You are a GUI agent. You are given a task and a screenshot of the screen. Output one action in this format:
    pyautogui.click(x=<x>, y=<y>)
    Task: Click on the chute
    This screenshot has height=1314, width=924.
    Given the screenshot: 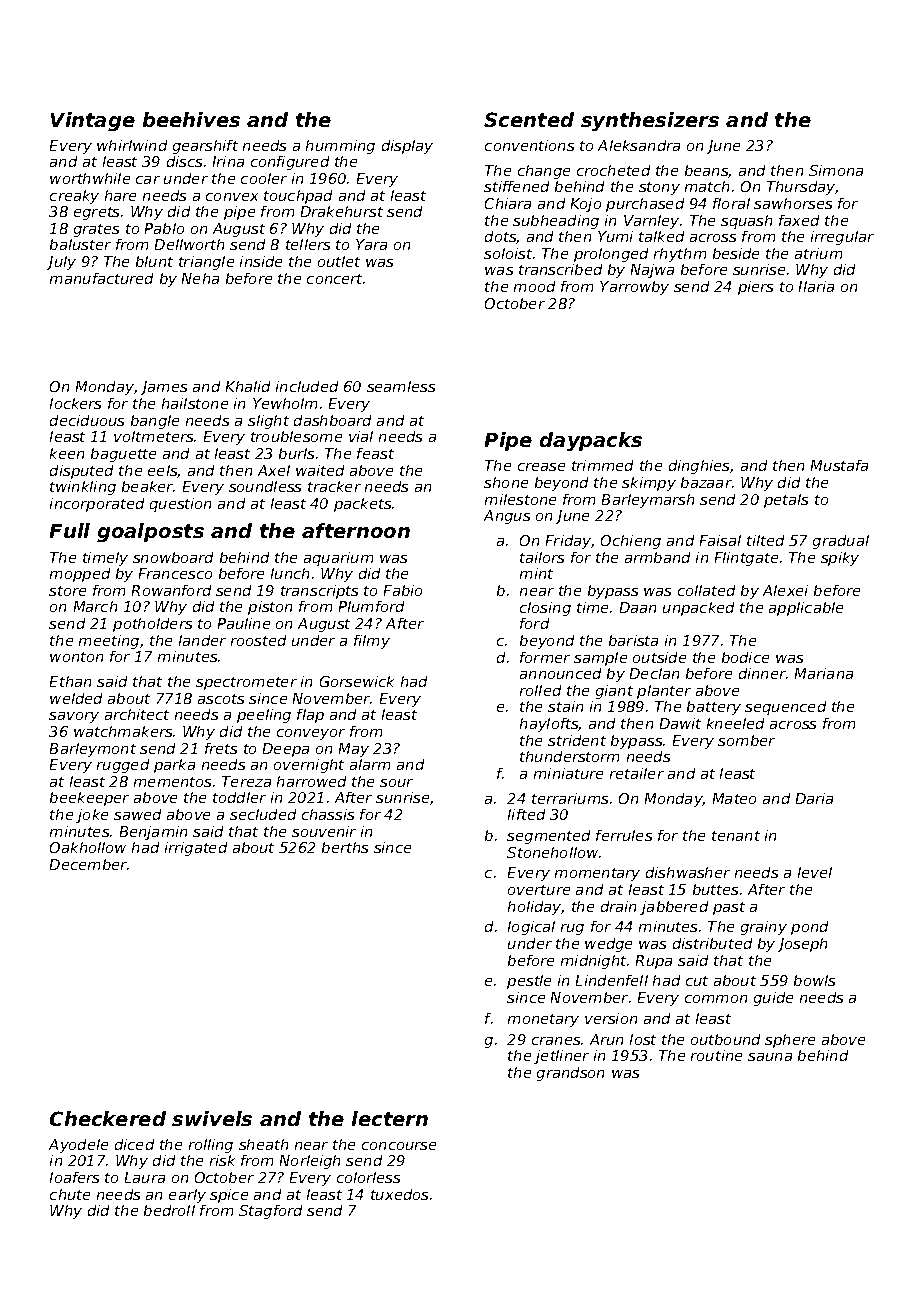 What is the action you would take?
    pyautogui.click(x=70, y=1194)
